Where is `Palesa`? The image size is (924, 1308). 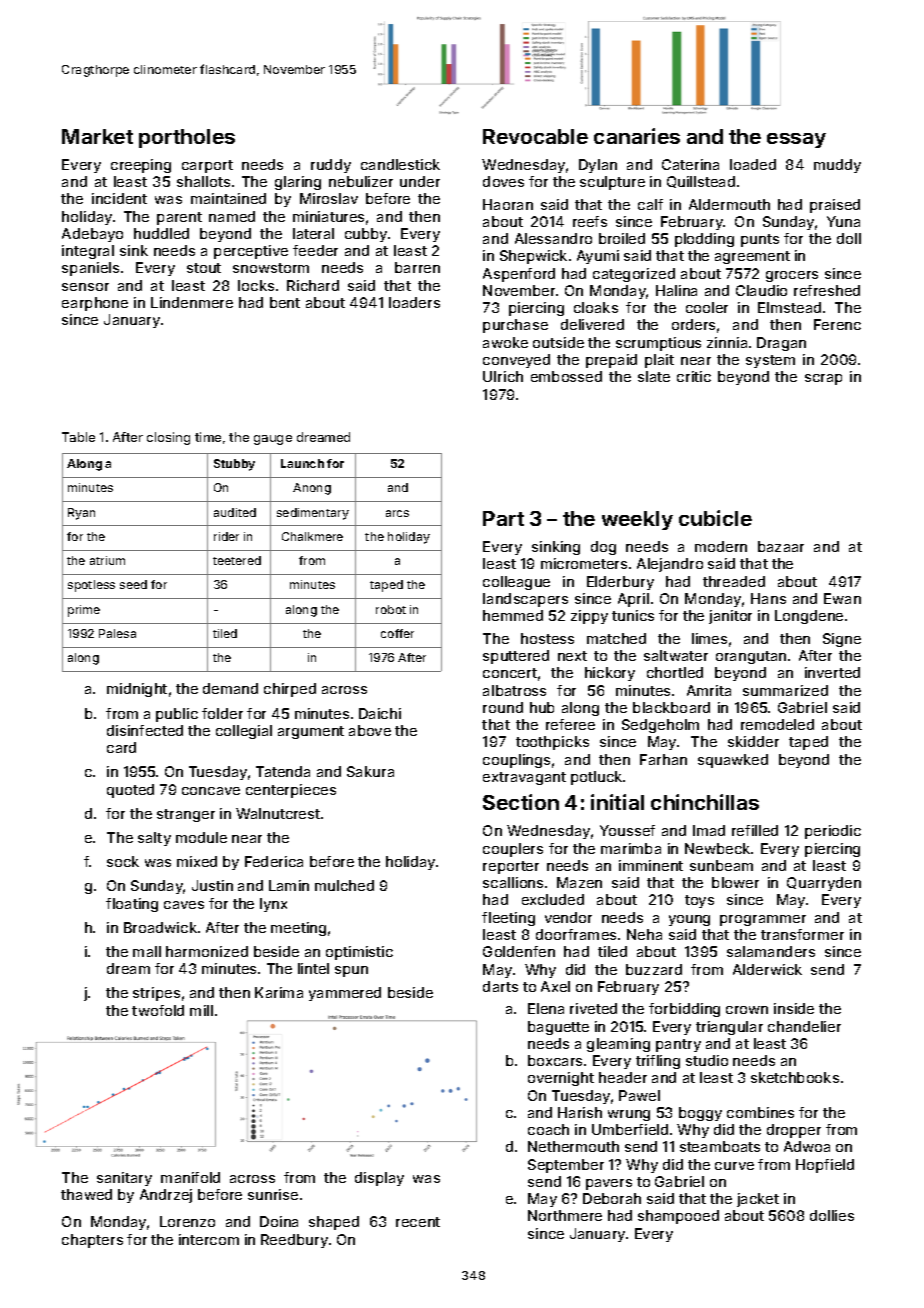 Palesa is located at coordinates (117, 633).
